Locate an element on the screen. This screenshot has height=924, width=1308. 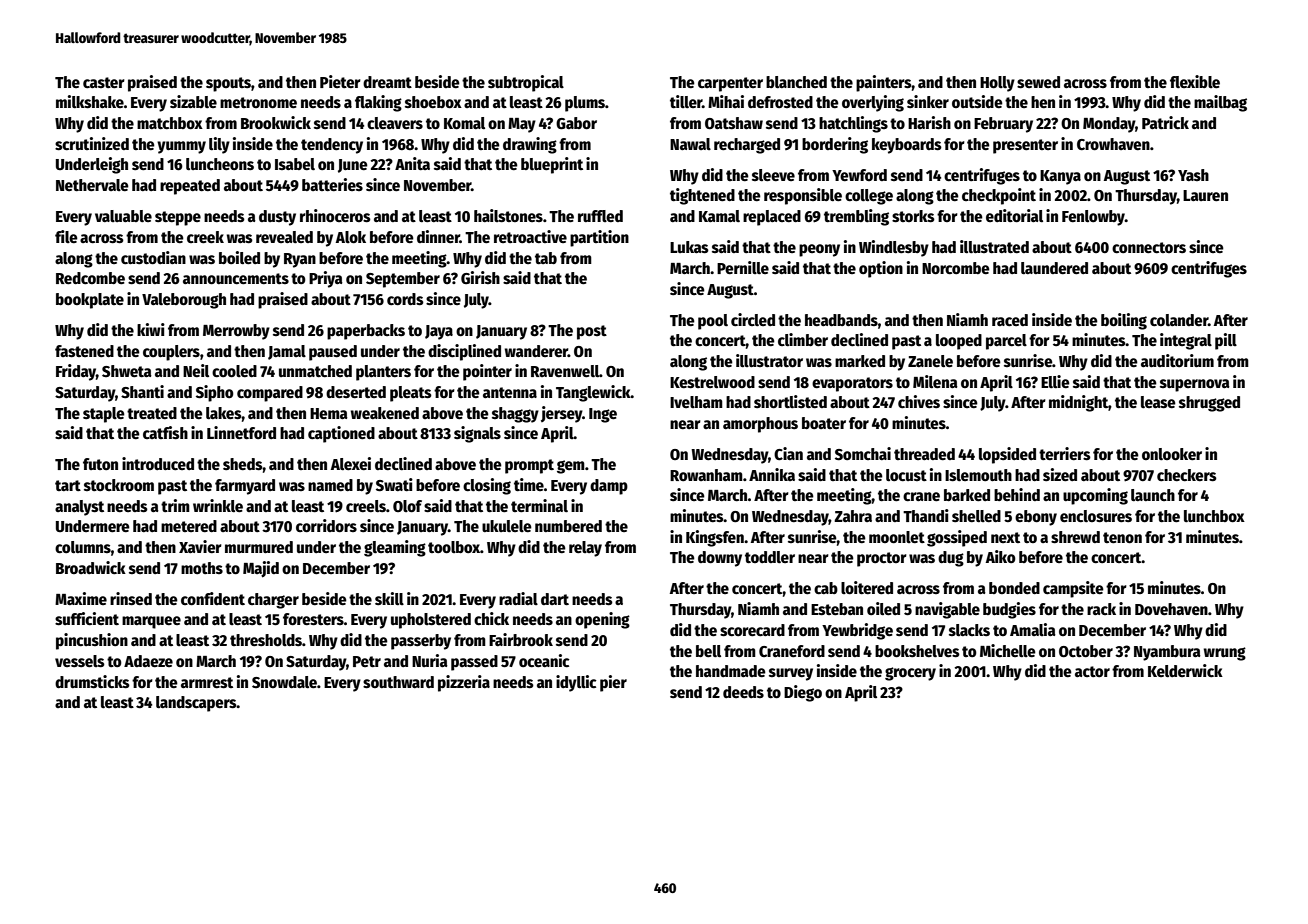
Pieter is located at coordinates (340, 81).
